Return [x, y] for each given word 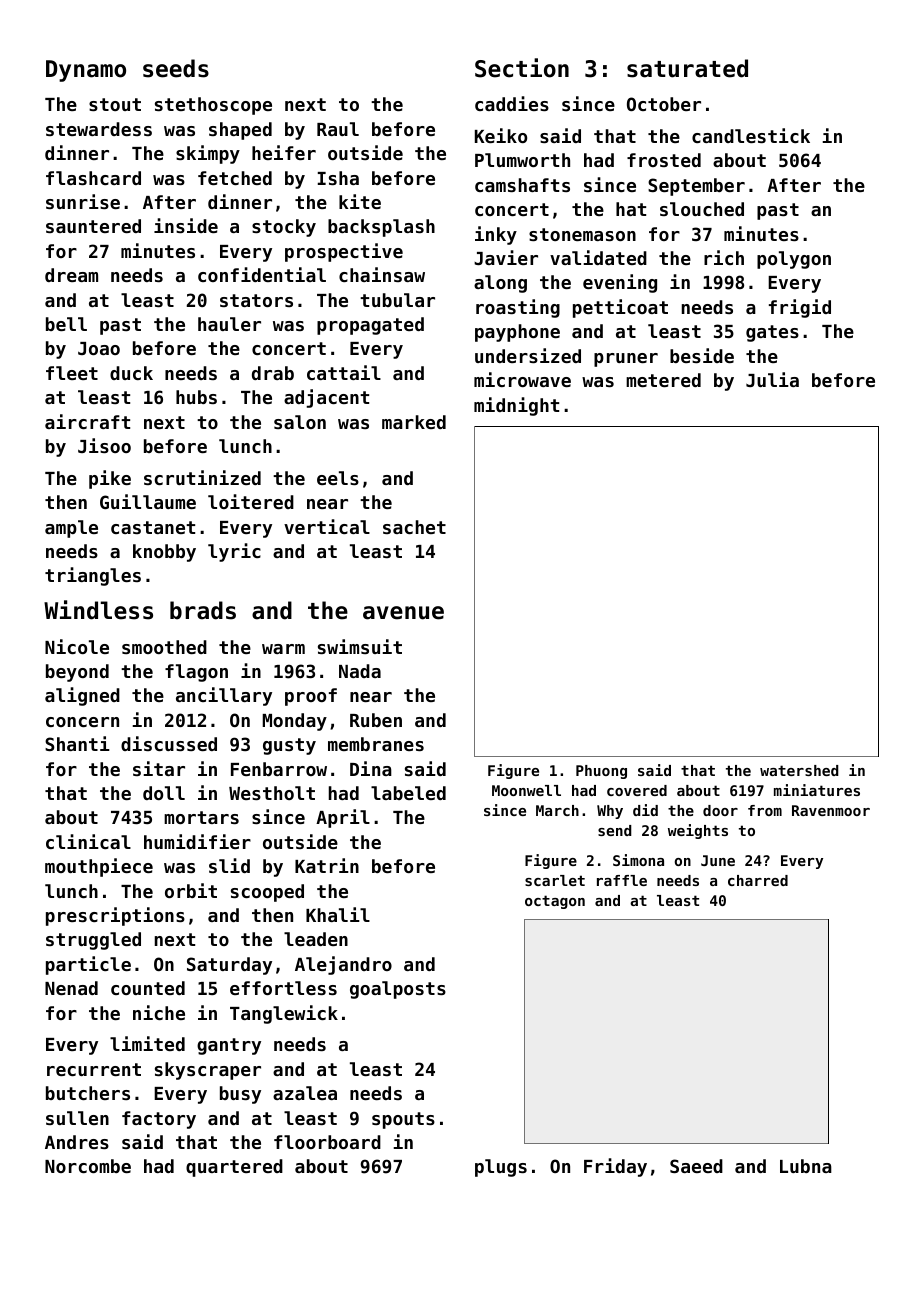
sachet [414, 527]
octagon [555, 902]
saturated [687, 68]
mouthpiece [99, 867]
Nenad [71, 988]
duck [131, 373]
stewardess [99, 129]
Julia [772, 379]
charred [758, 880]
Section [522, 68]
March [557, 810]
